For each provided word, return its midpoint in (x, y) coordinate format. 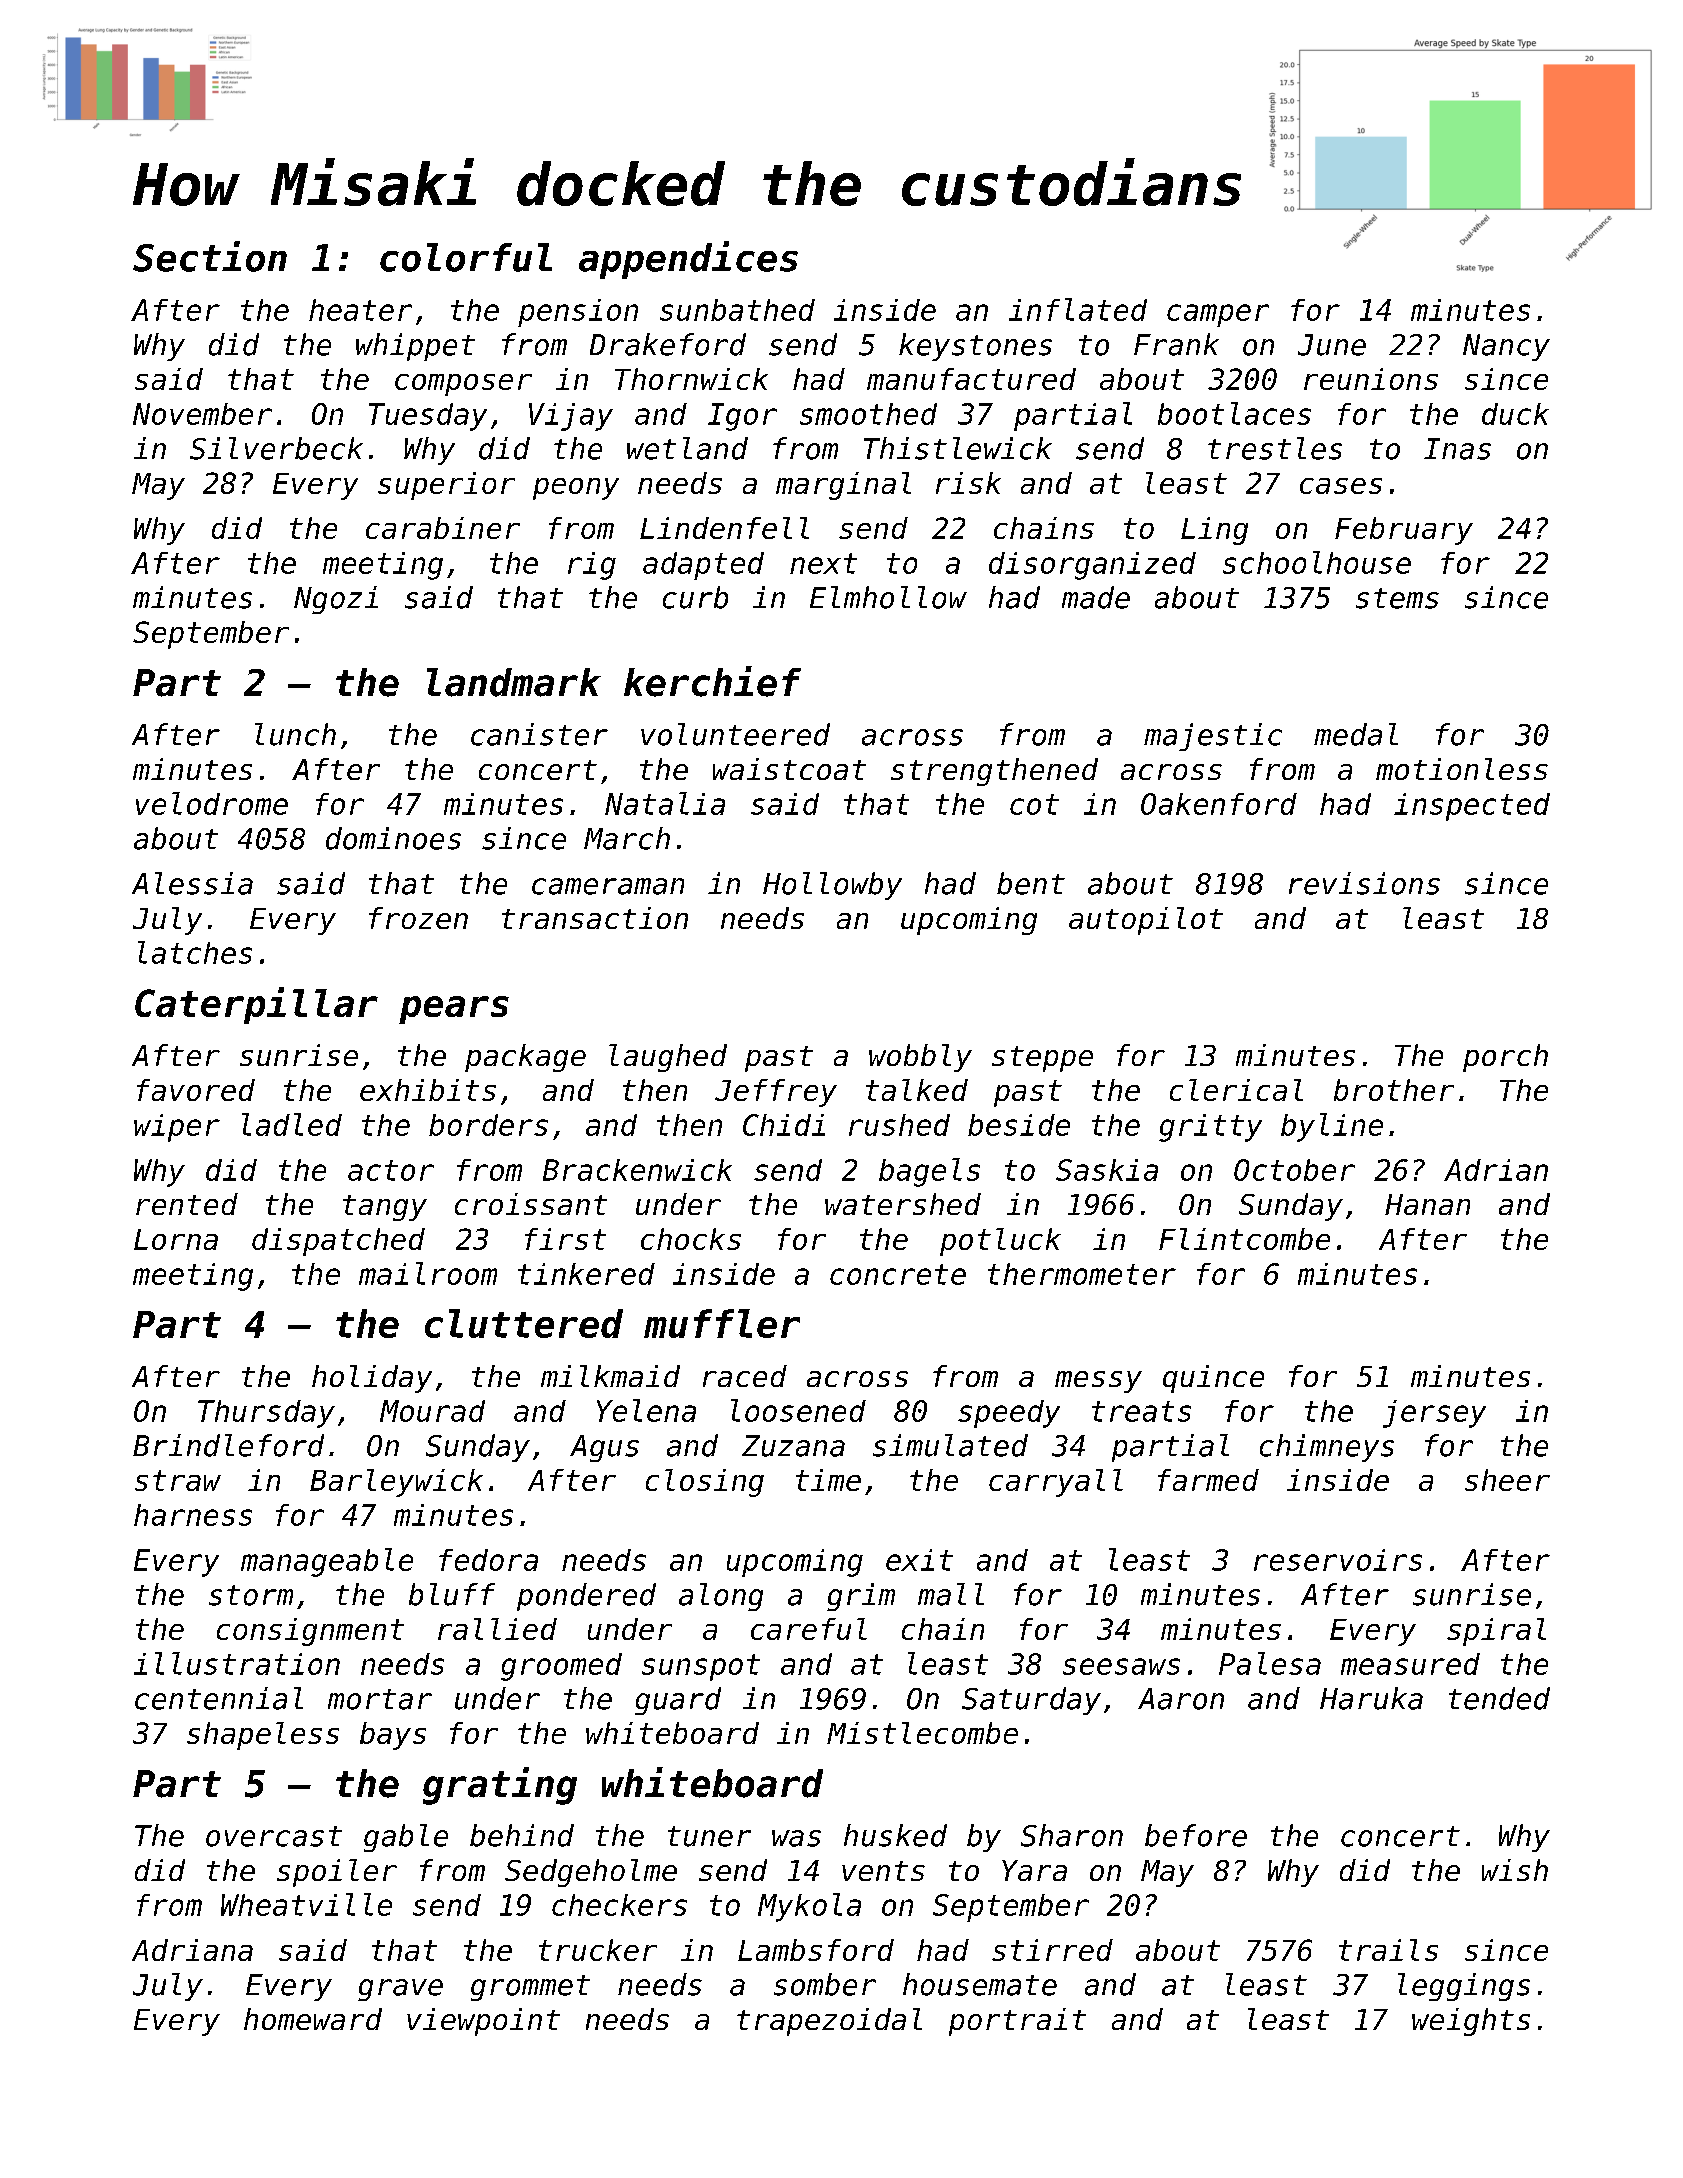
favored (196, 1090)
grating (500, 1786)
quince (1213, 1379)
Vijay (571, 417)
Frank (1176, 344)
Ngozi (336, 600)
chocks (691, 1239)
